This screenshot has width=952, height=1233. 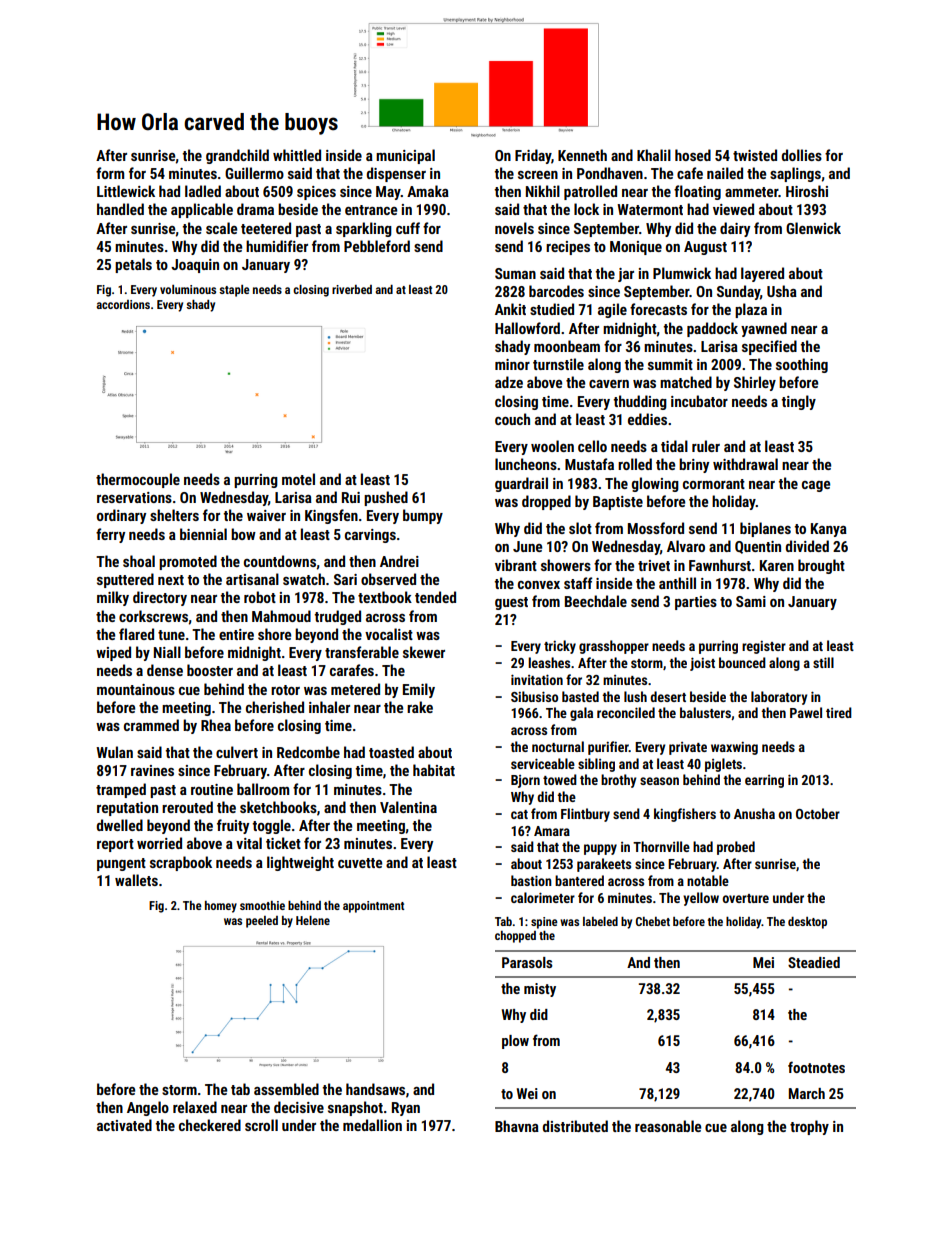 What do you see at coordinates (682, 273) in the screenshot?
I see `Plumwick` at bounding box center [682, 273].
